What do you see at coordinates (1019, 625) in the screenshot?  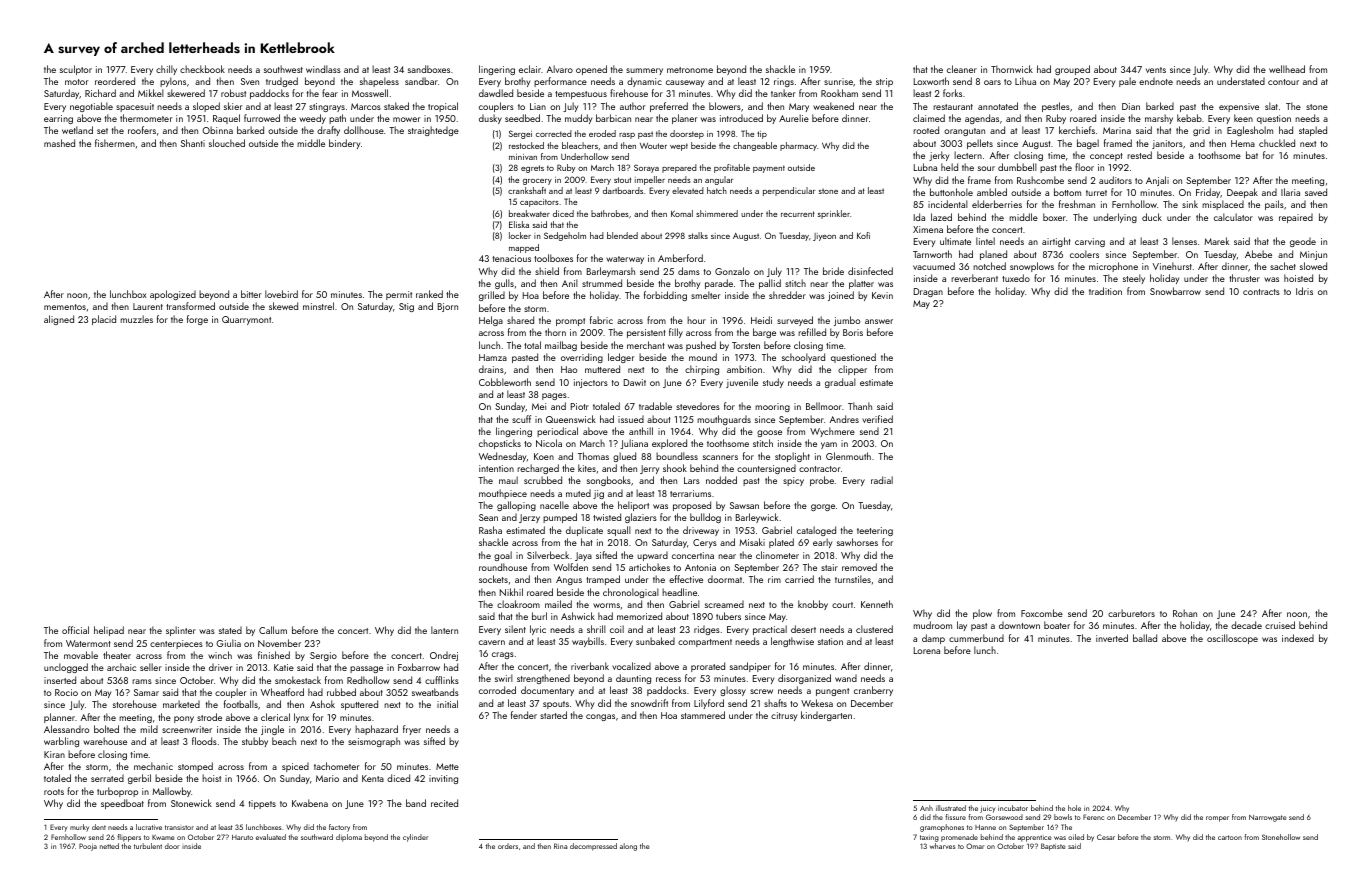 I see `downtown` at bounding box center [1019, 625].
